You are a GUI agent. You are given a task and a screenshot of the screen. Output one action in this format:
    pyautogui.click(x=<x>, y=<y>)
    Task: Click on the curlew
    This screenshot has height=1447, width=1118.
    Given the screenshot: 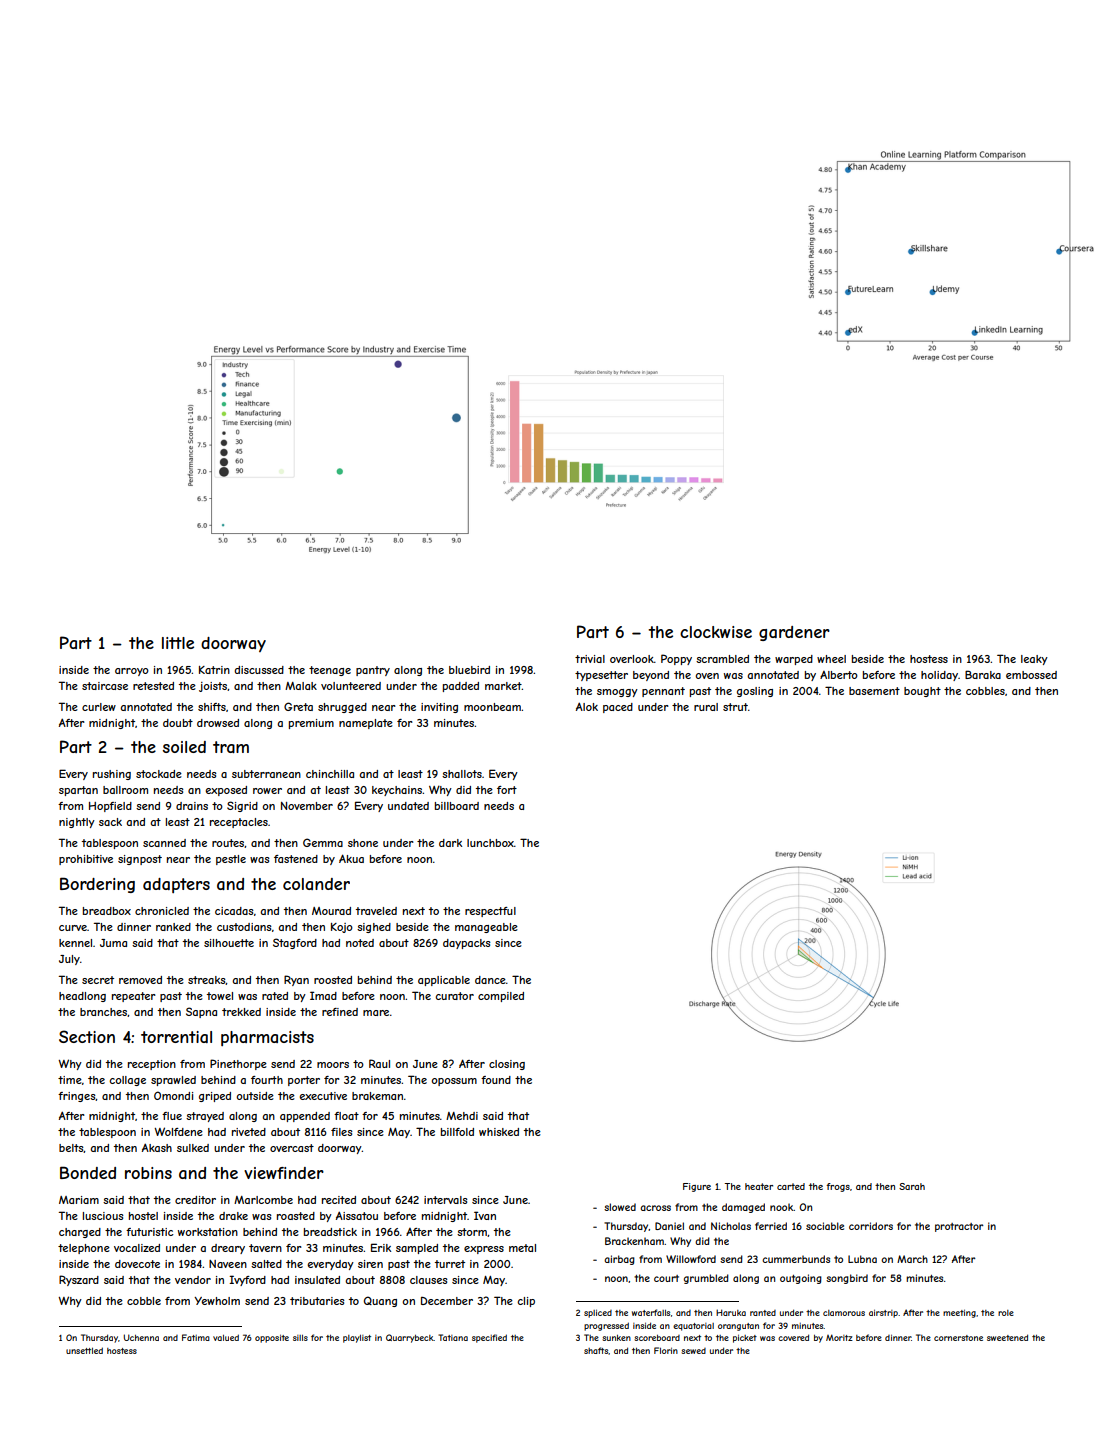 What is the action you would take?
    pyautogui.click(x=99, y=707)
